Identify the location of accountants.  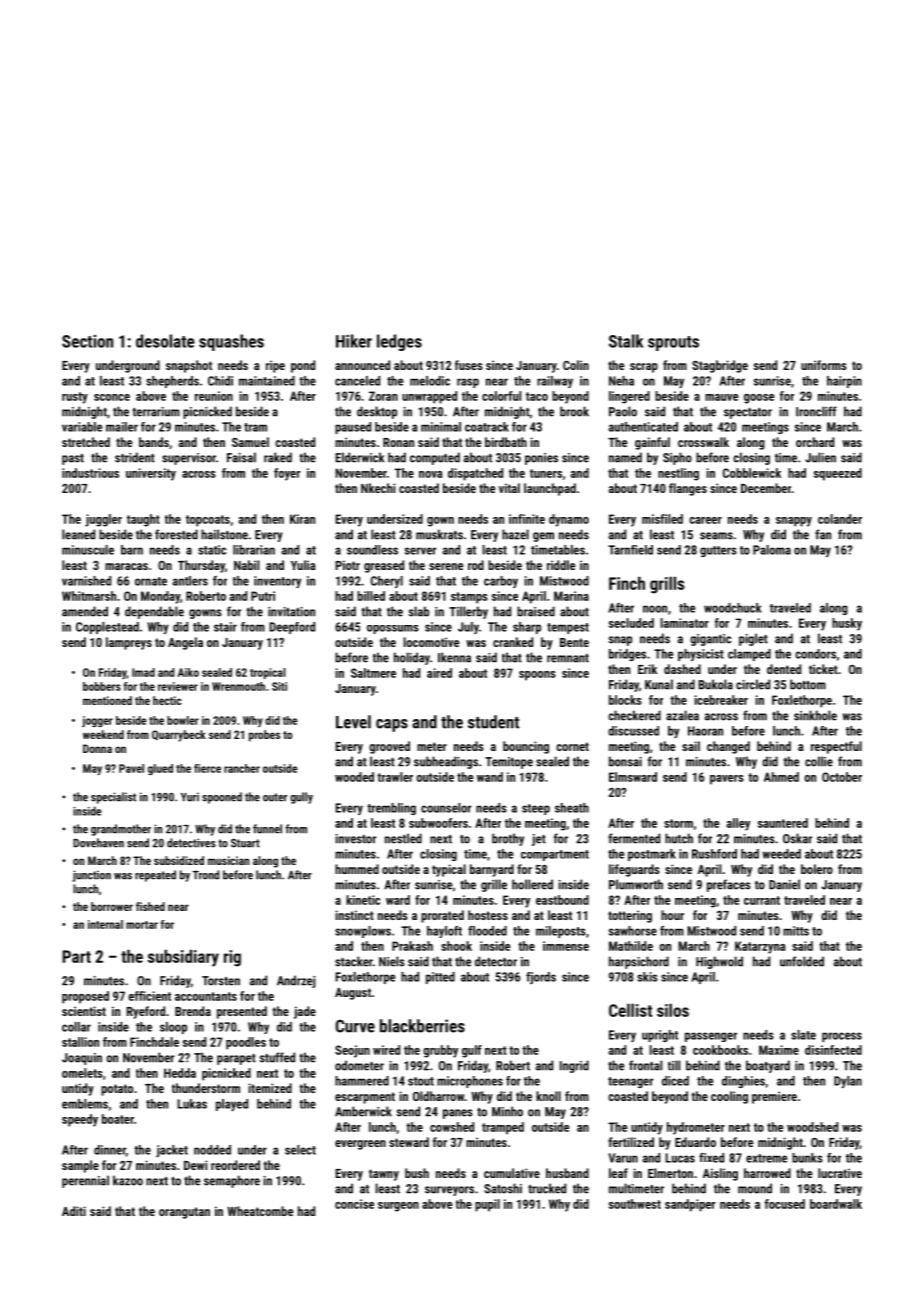
(206, 996).
